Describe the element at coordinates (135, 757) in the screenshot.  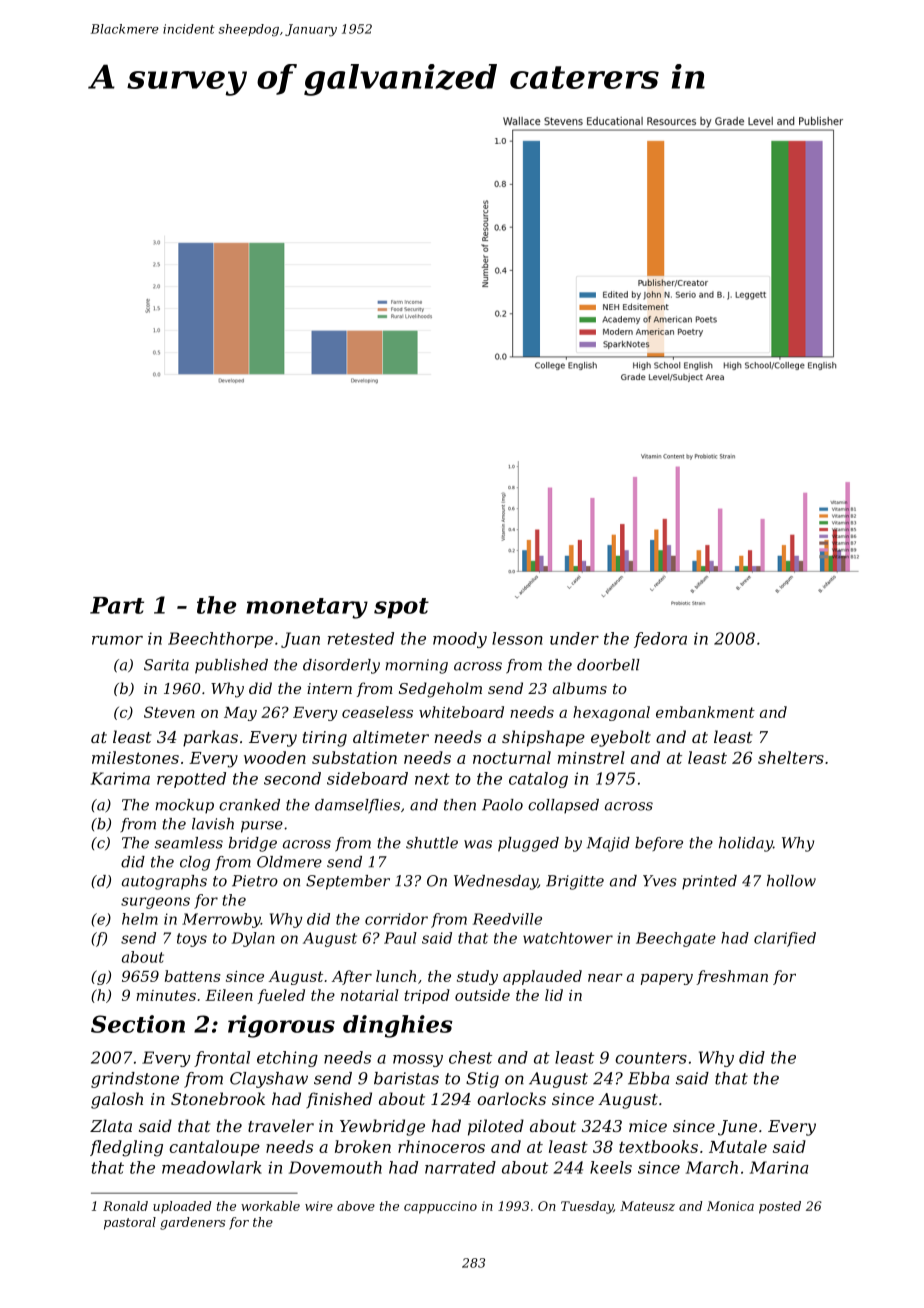
I see `milestones` at that location.
